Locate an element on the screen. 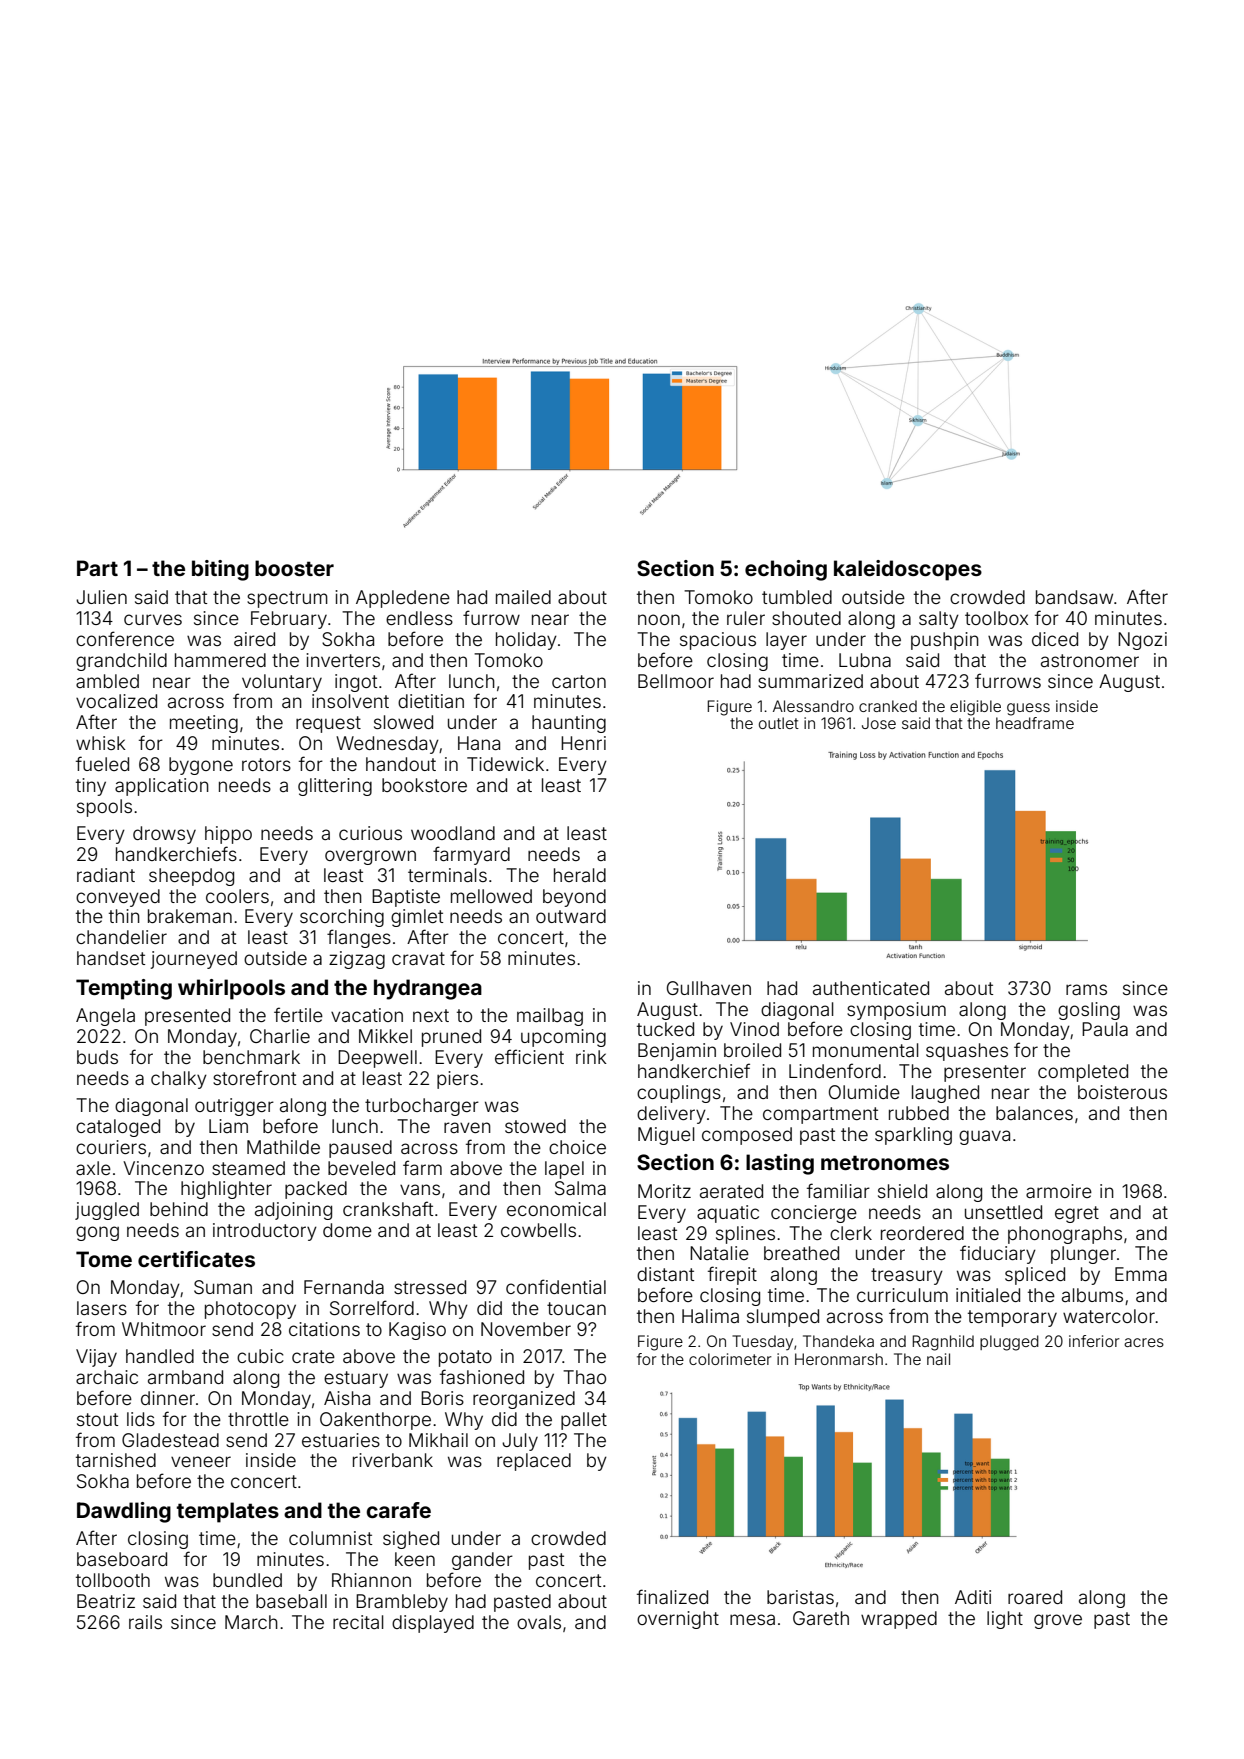 This screenshot has height=1759, width=1244. roared is located at coordinates (1035, 1597).
